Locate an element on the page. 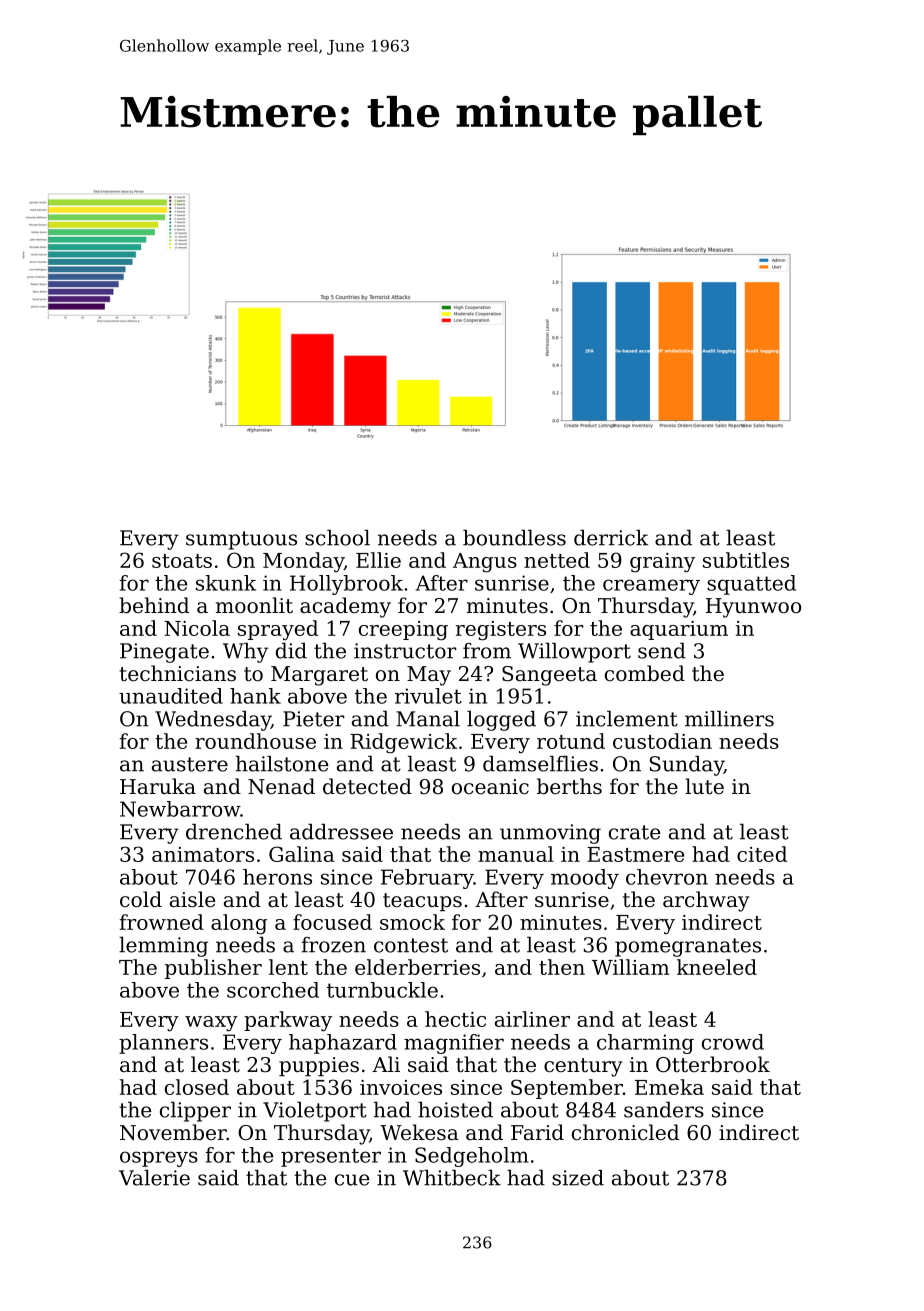 The image size is (924, 1311). stoats is located at coordinates (182, 561).
